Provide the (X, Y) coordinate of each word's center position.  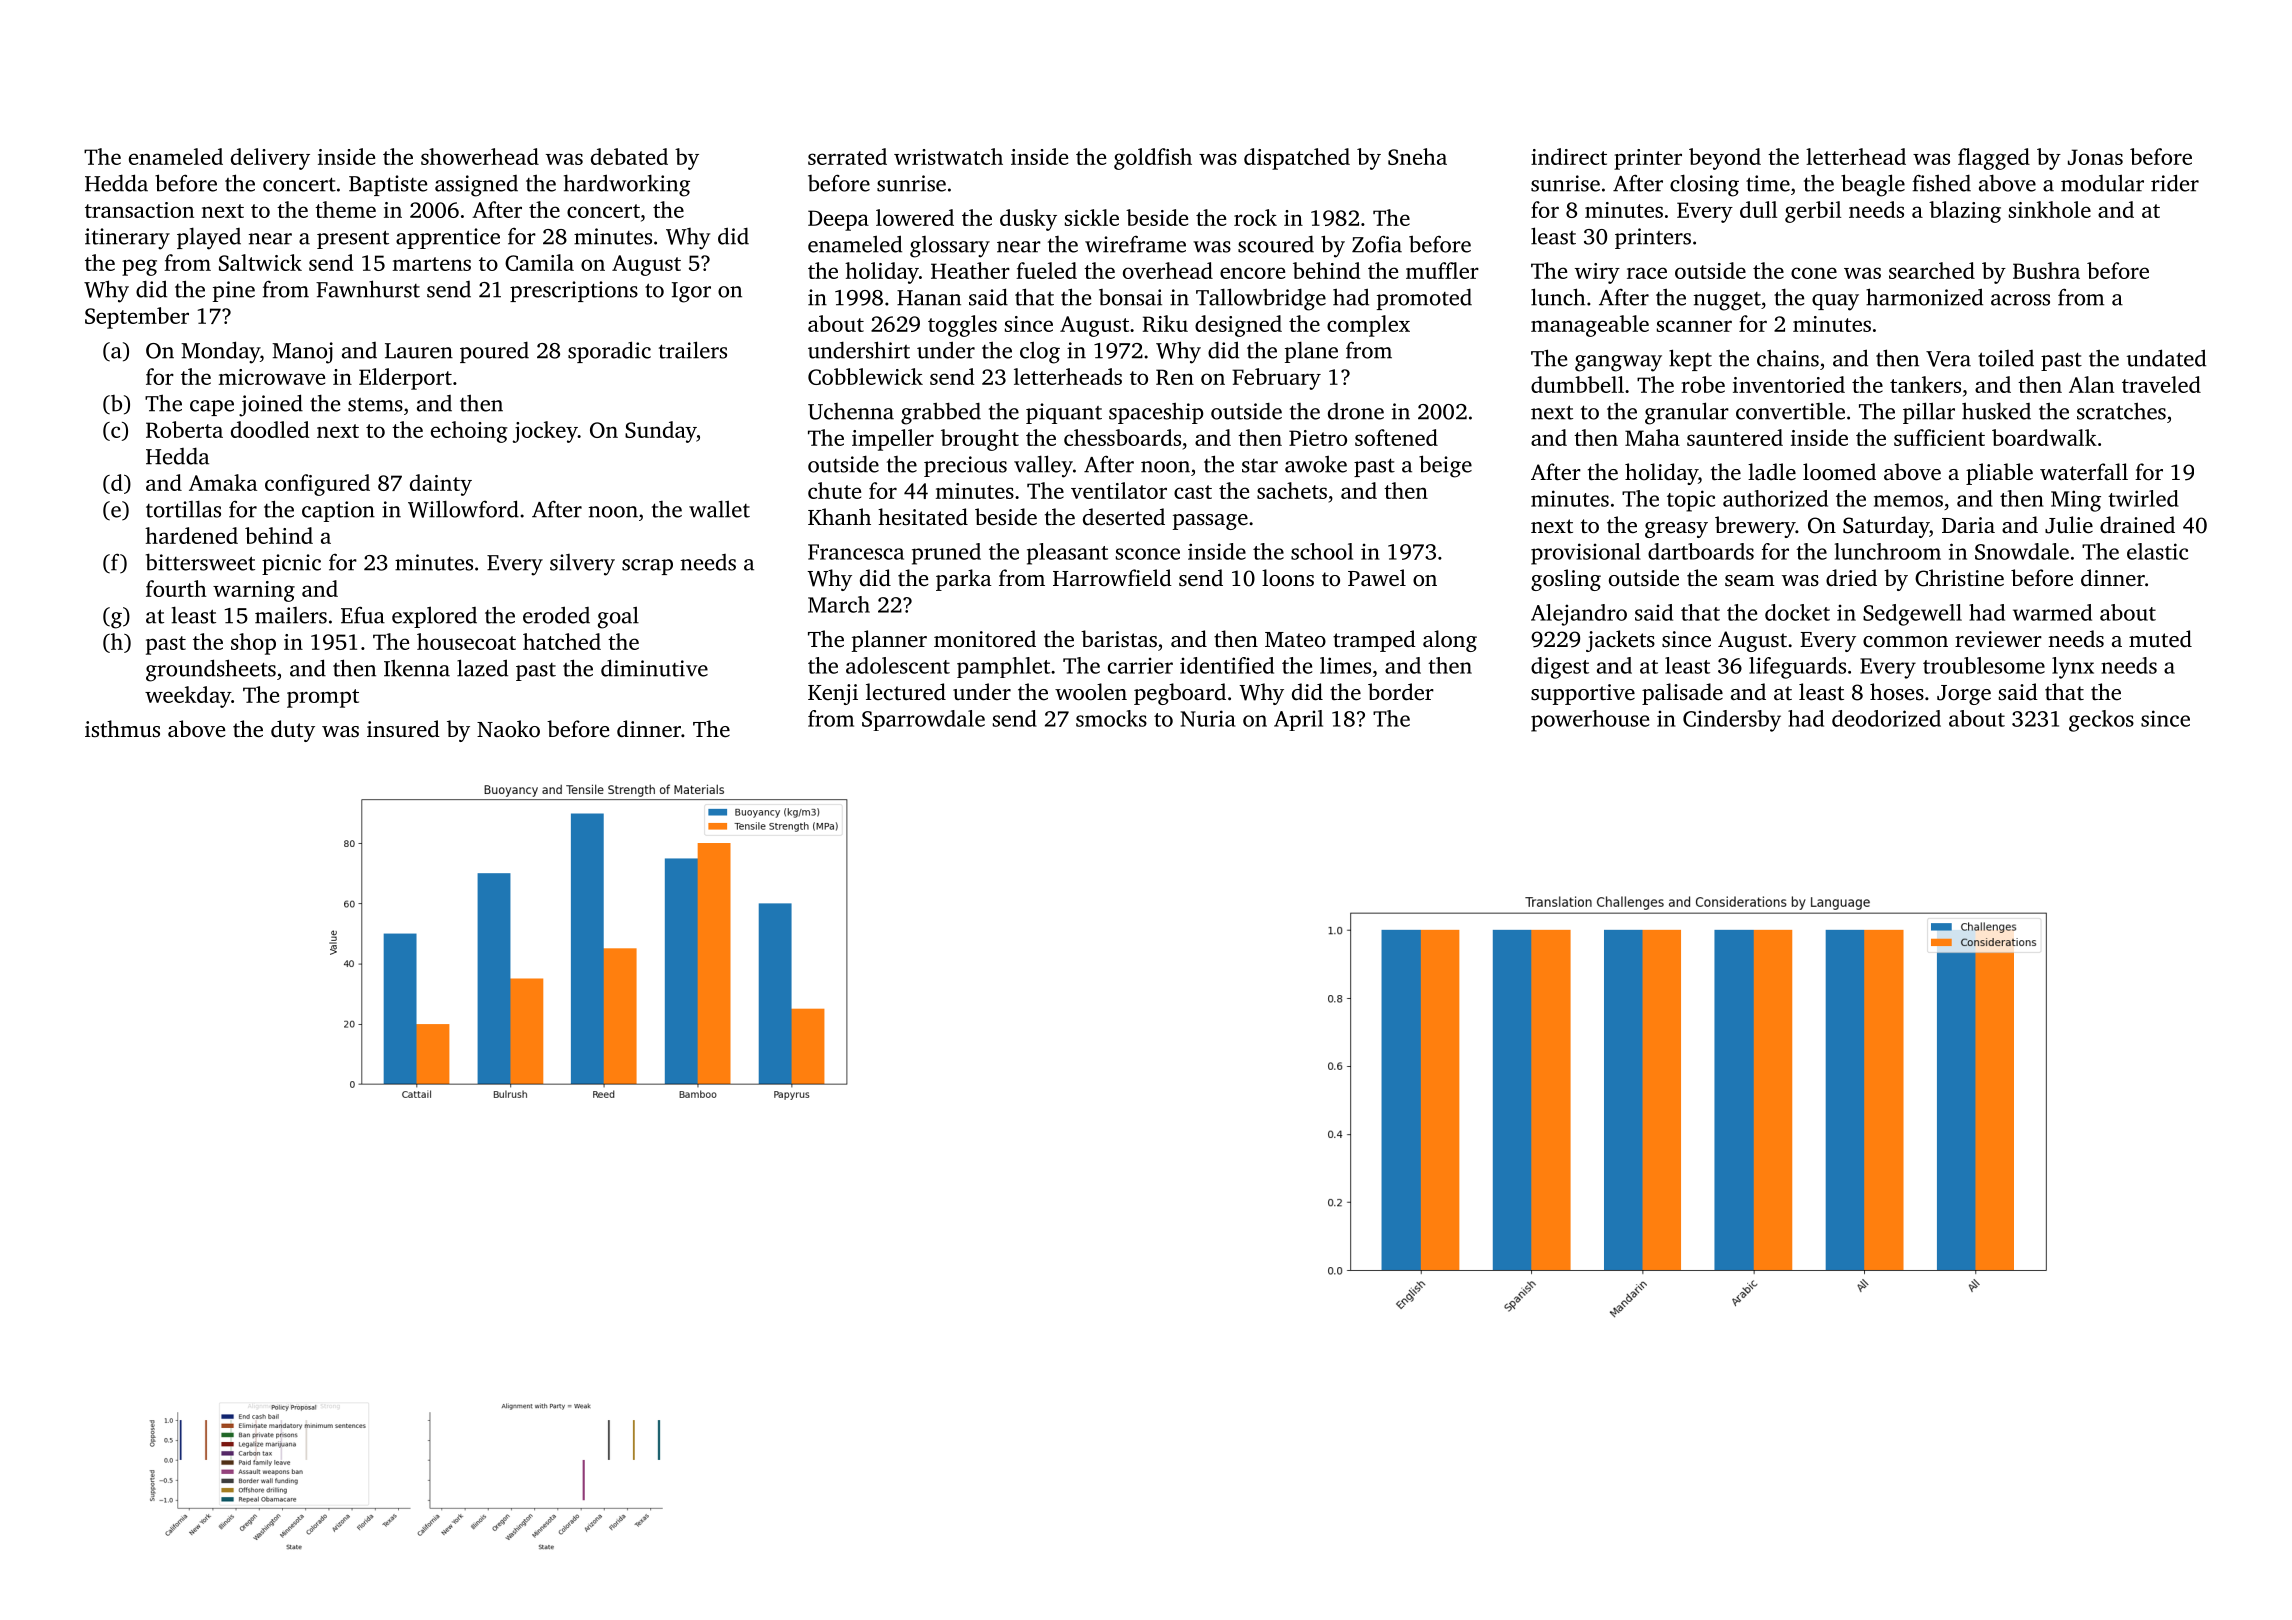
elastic (2157, 551)
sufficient (1939, 437)
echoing (469, 432)
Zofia (1377, 244)
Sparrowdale (923, 720)
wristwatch (948, 156)
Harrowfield (1112, 578)
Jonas (2095, 157)
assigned (476, 186)
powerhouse (1590, 721)
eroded (556, 615)
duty (293, 731)
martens (432, 264)
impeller (893, 440)
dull (1758, 209)
